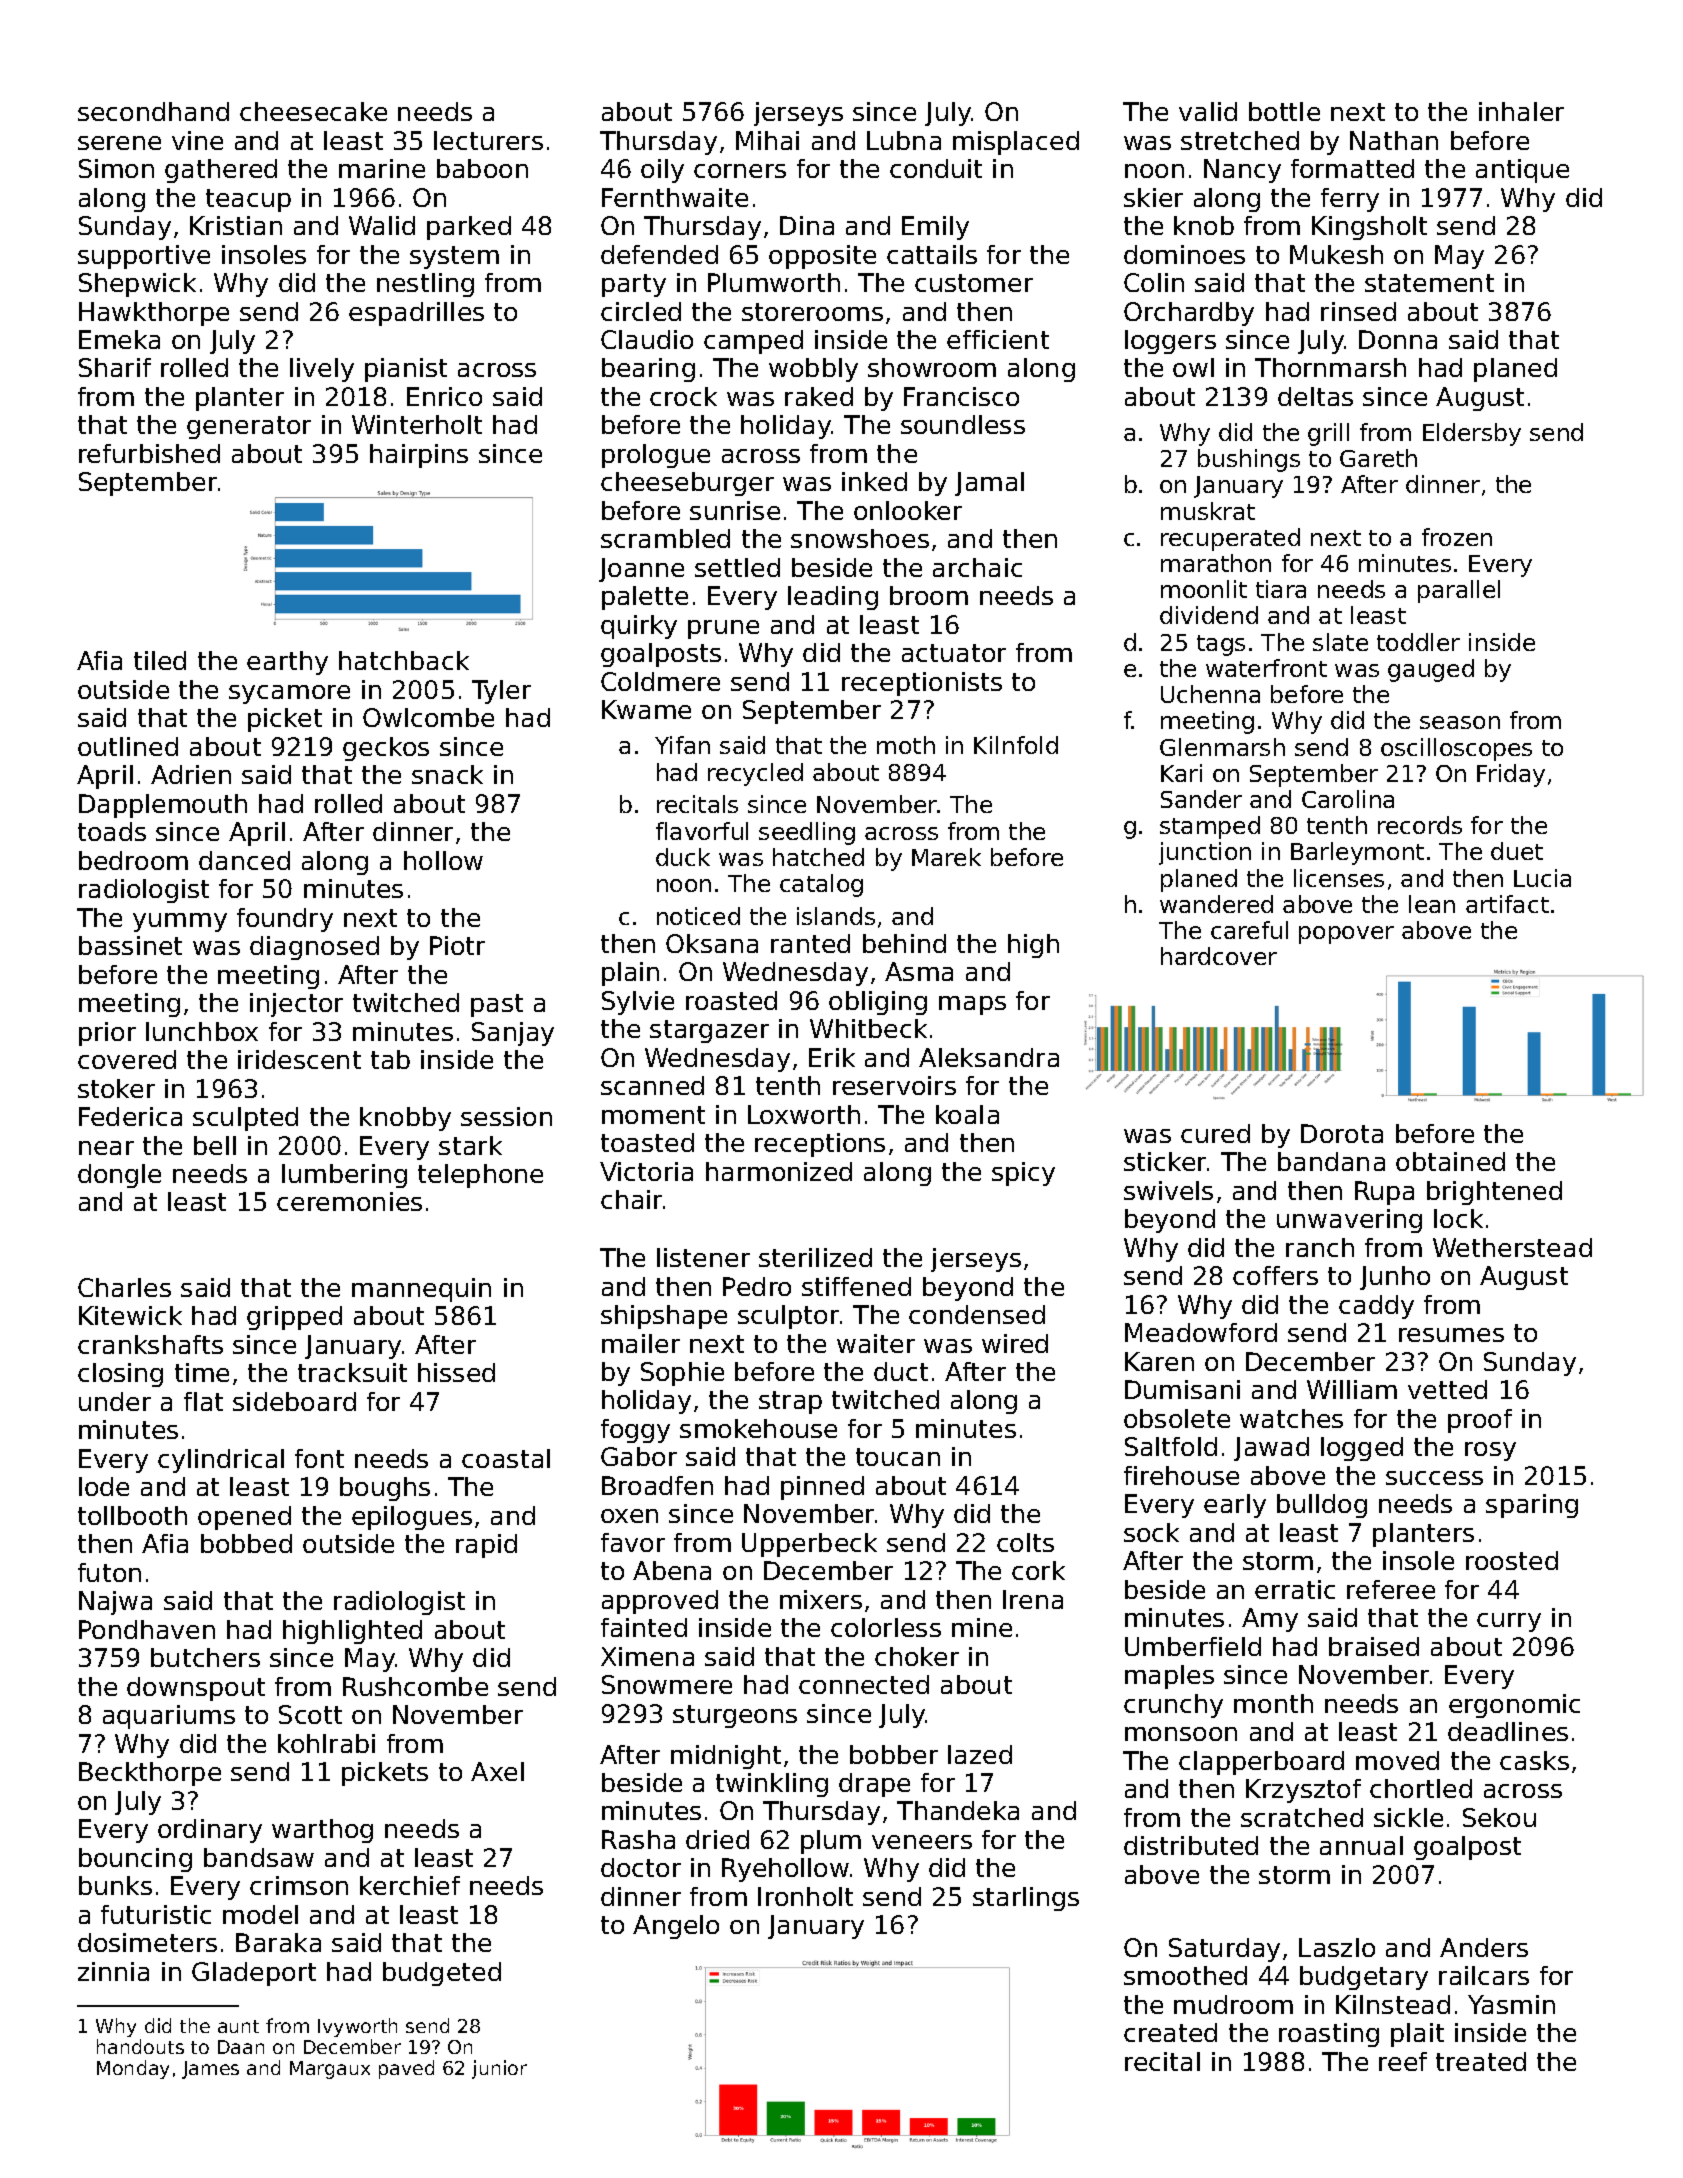 The image size is (1683, 2178). Describe the element at coordinates (917, 1656) in the screenshot. I see `choker` at that location.
